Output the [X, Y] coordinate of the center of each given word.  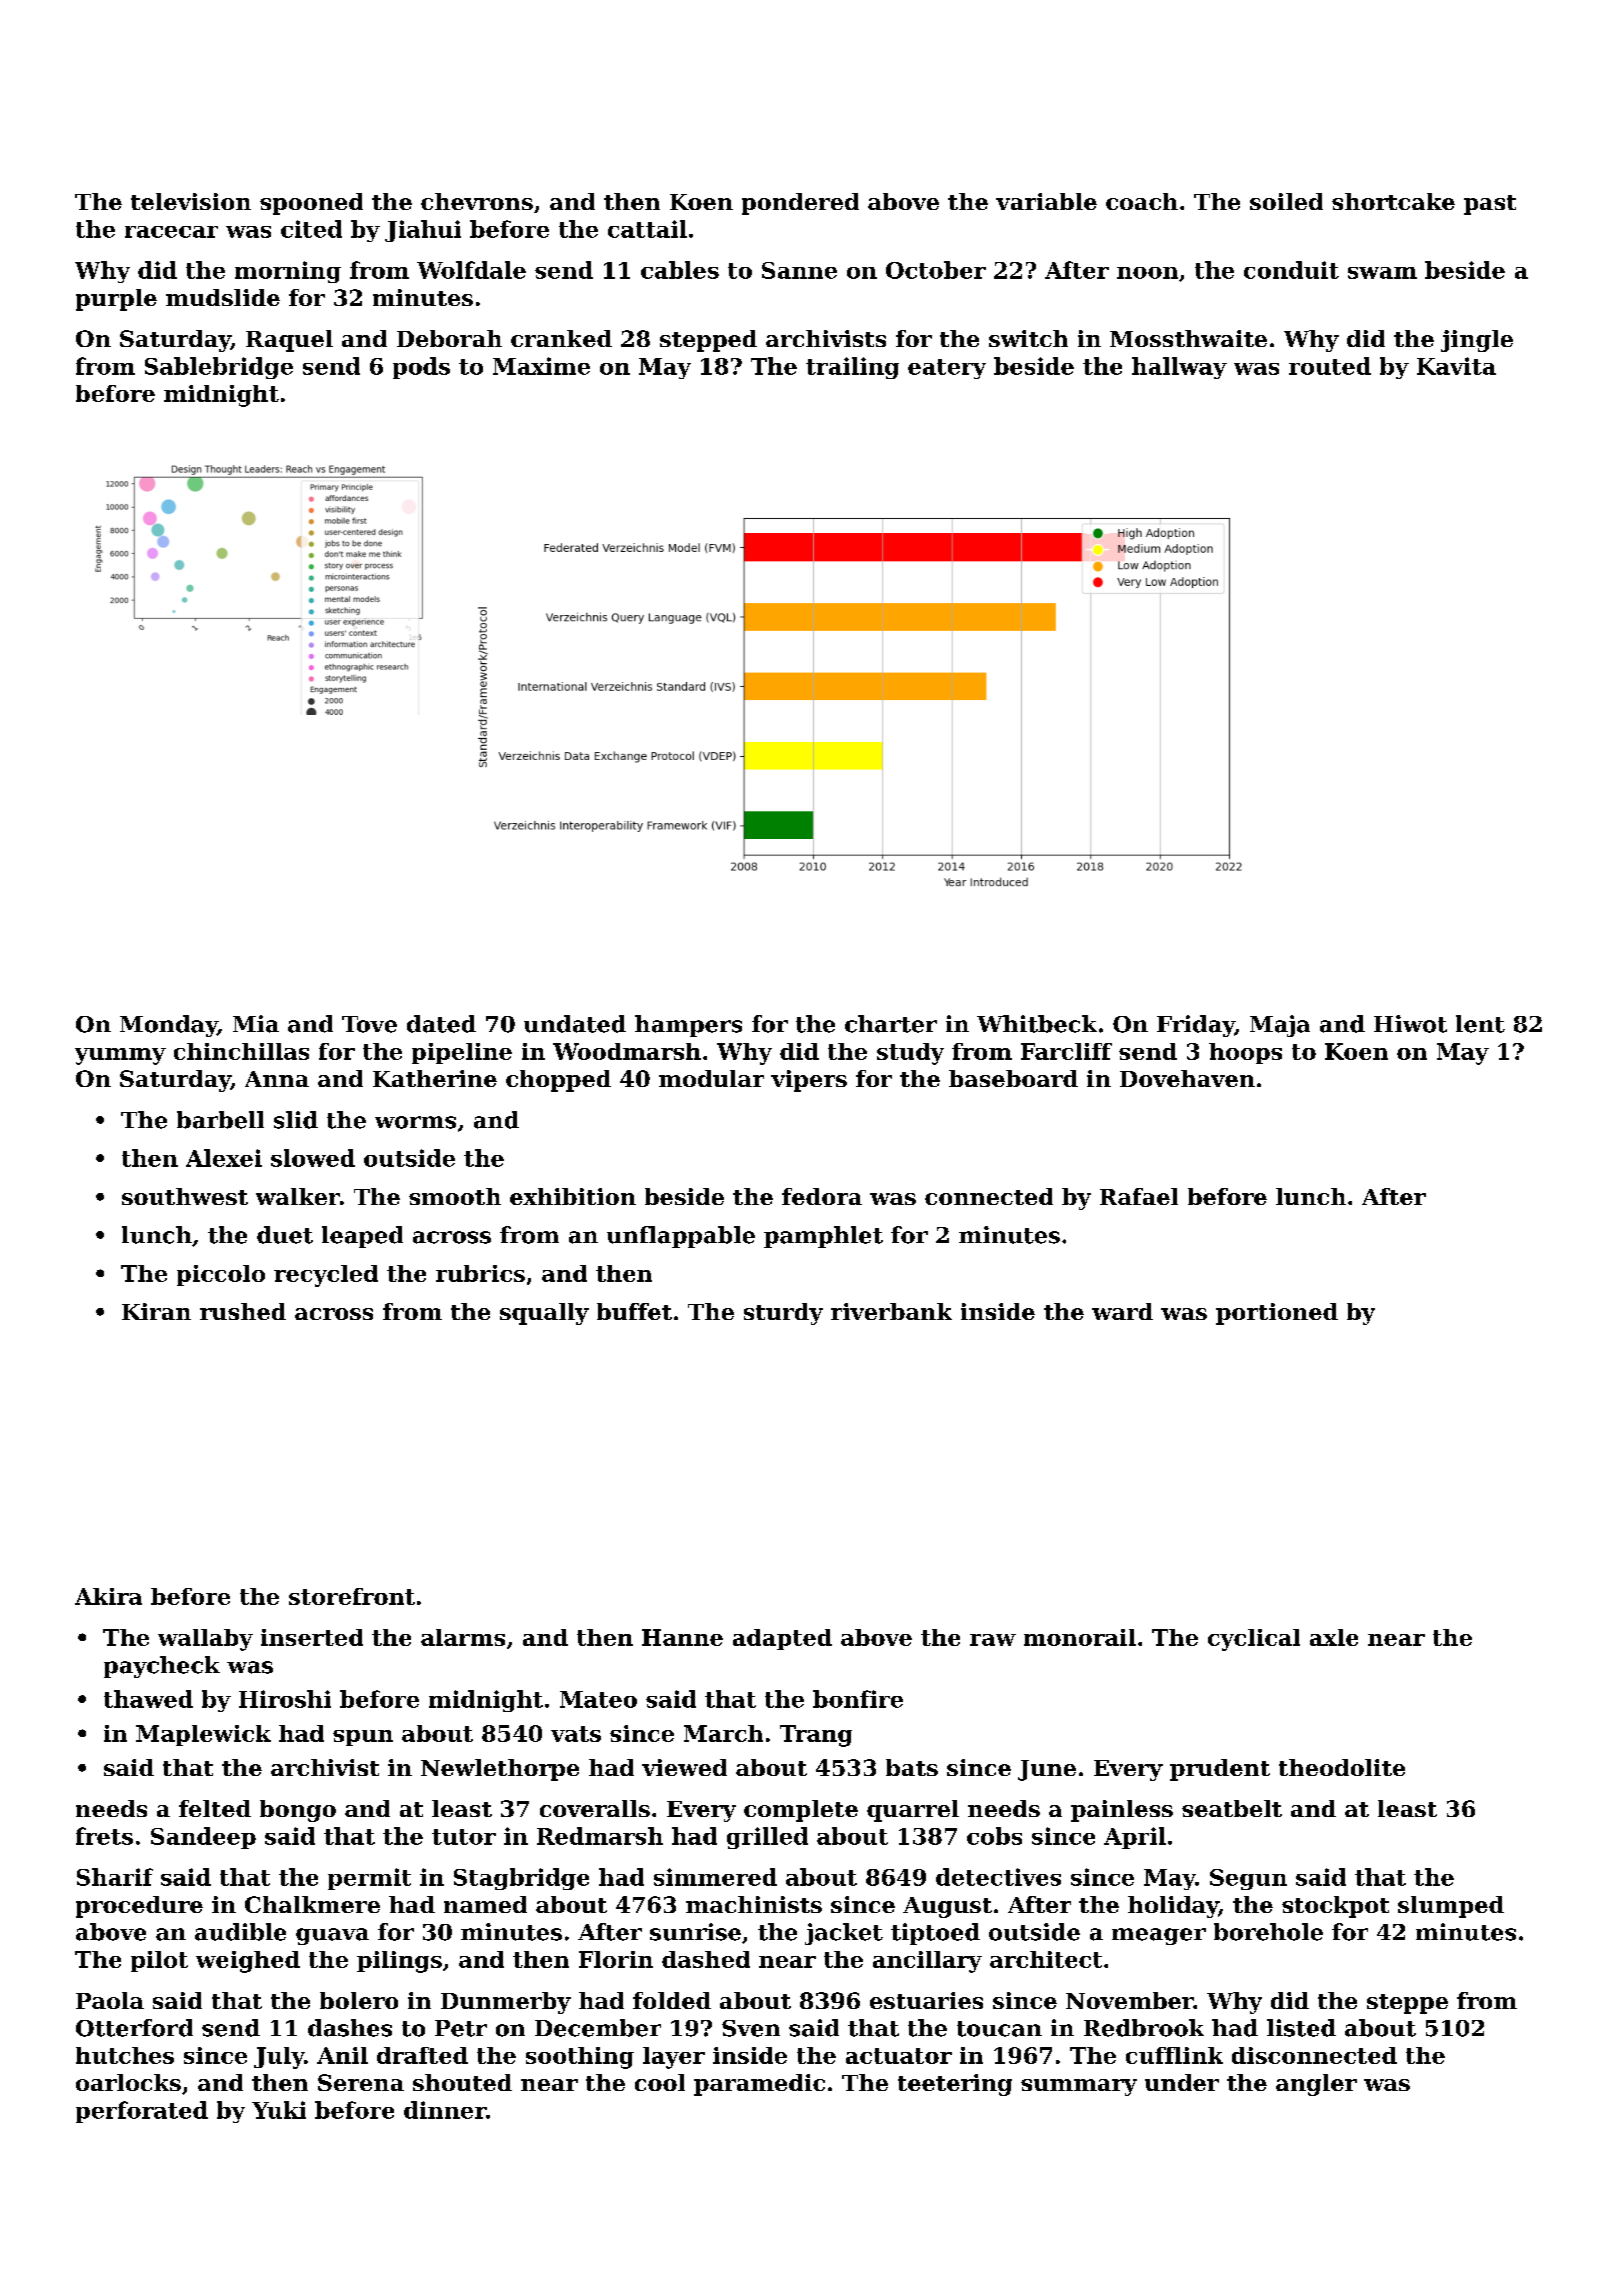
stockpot [1335, 1907]
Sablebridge [219, 368]
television [191, 201]
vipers [809, 1081]
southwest [185, 1196]
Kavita [1456, 366]
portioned [1277, 1314]
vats [576, 1734]
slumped [1451, 1907]
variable [1046, 201]
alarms [463, 1637]
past [1490, 205]
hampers [688, 1026]
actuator [899, 2056]
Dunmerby [506, 2003]
